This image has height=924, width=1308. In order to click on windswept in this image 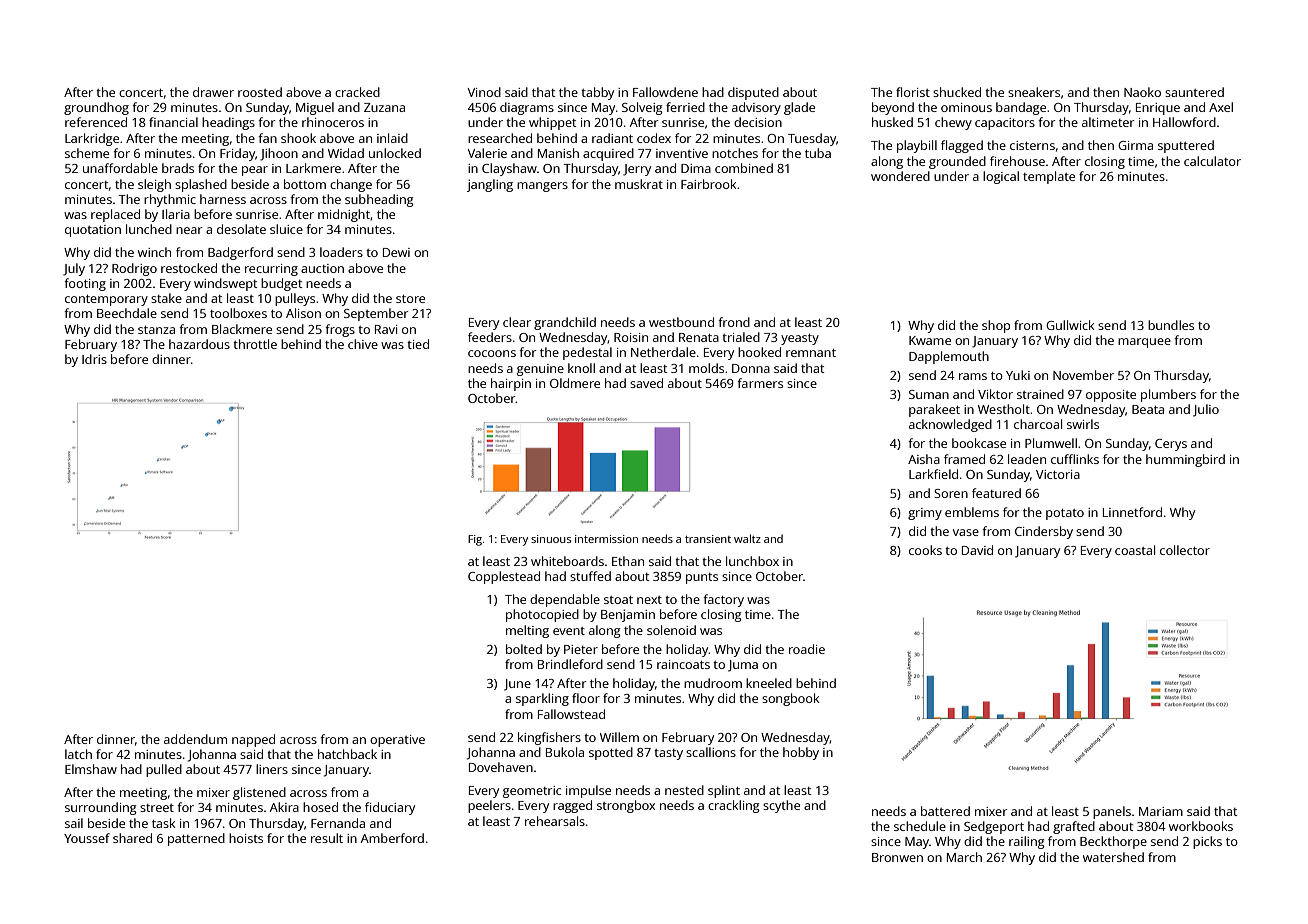, I will do `click(225, 284)`.
